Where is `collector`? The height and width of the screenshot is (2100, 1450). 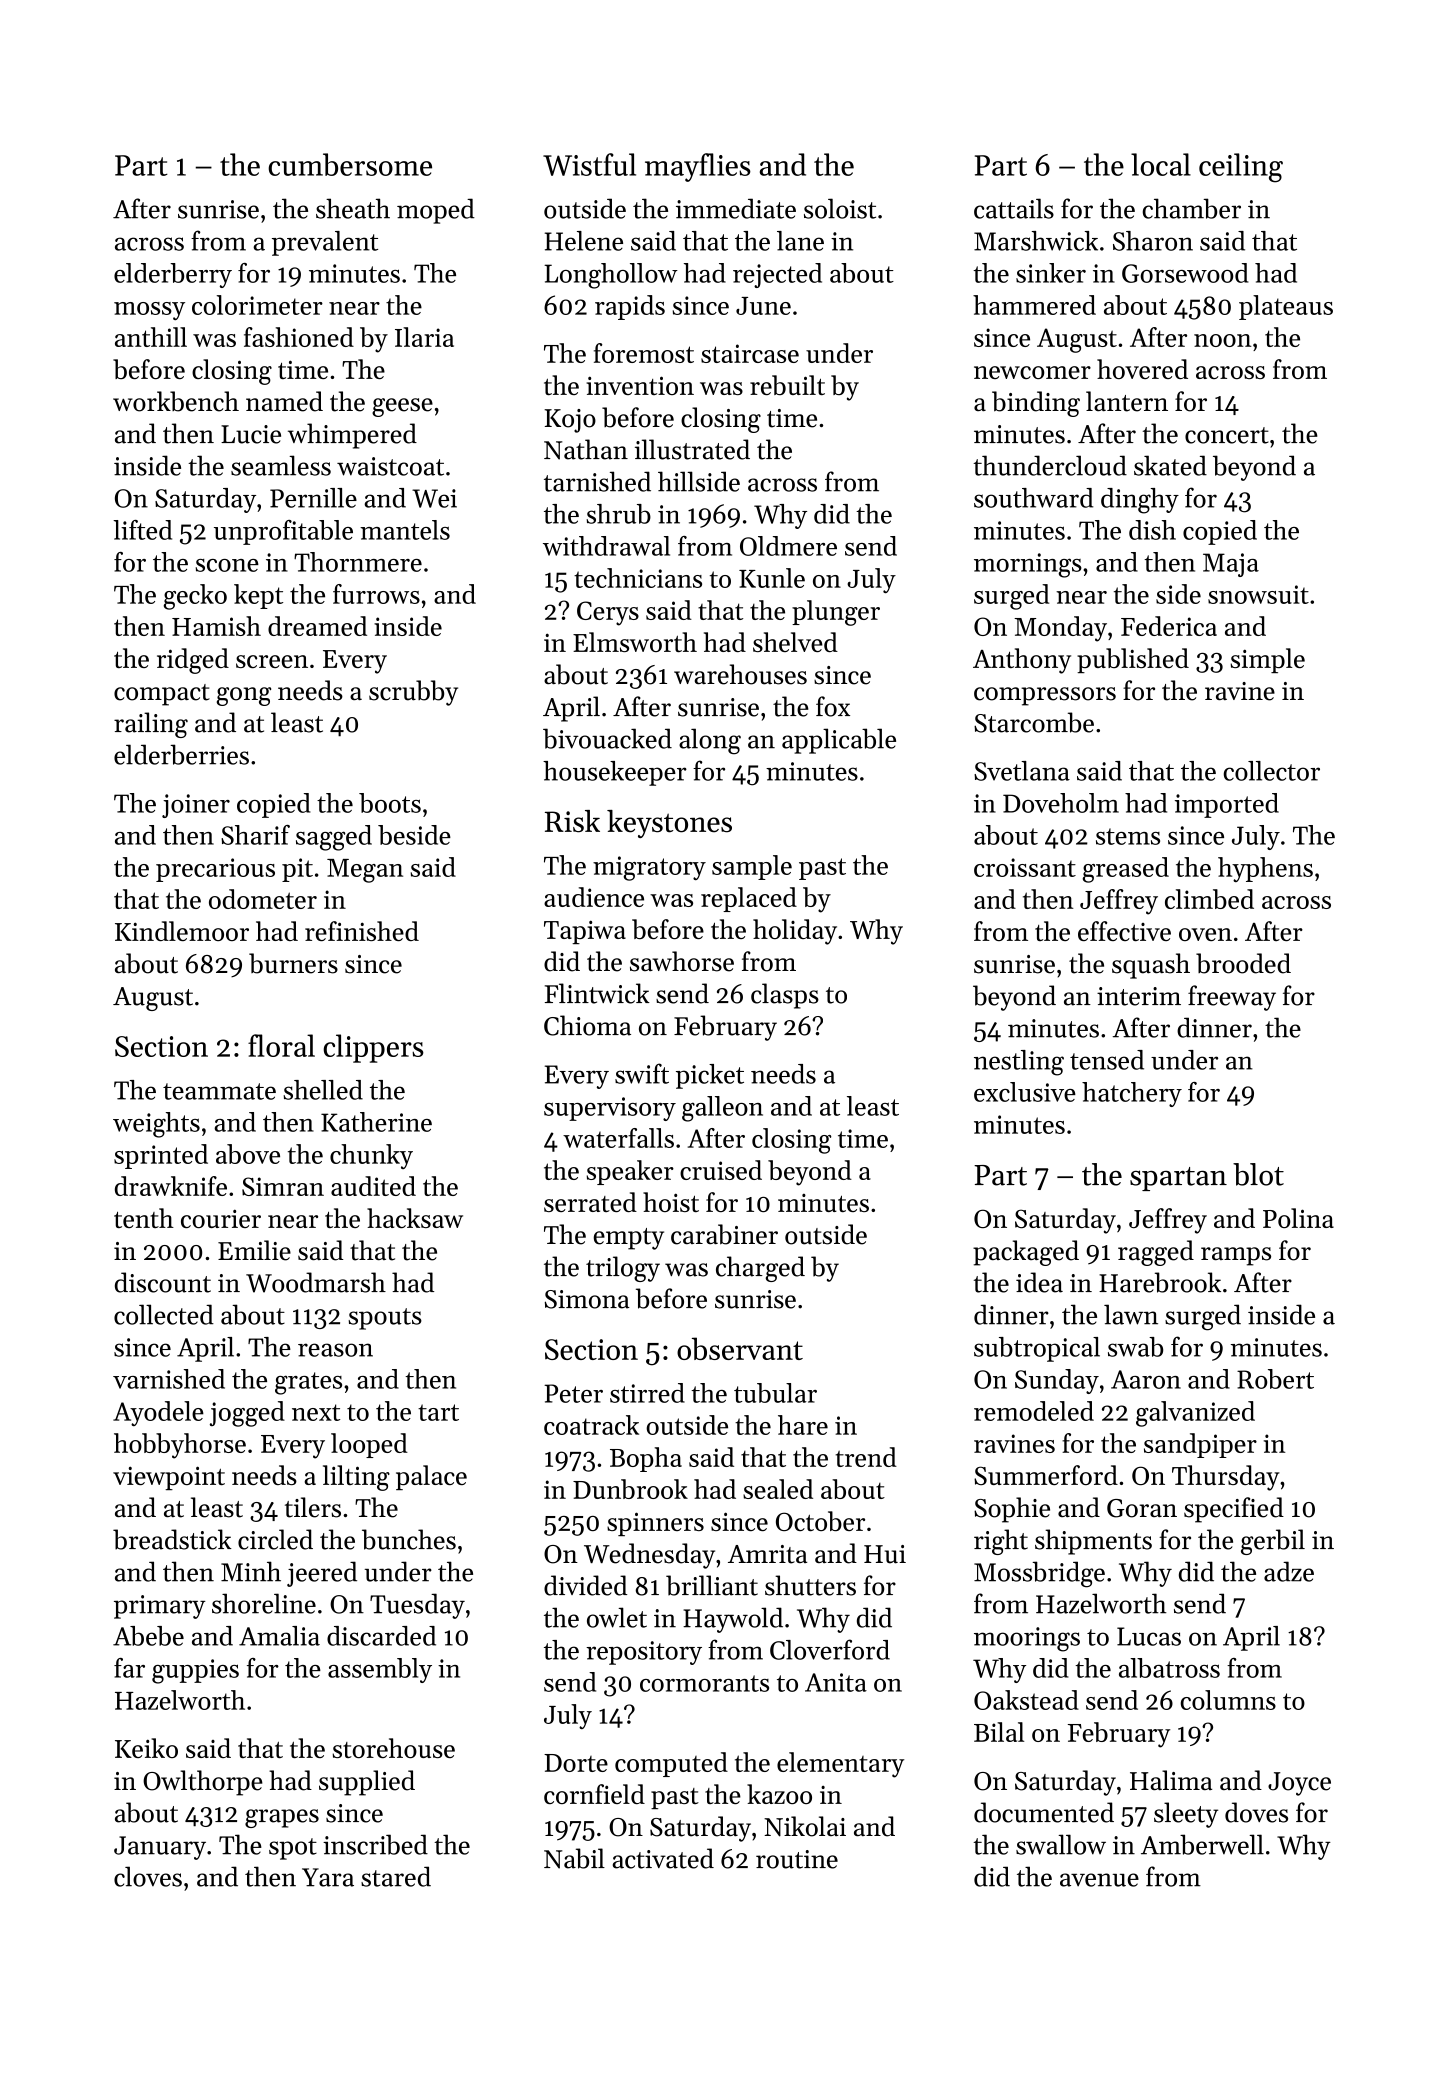 collector is located at coordinates (1272, 771).
